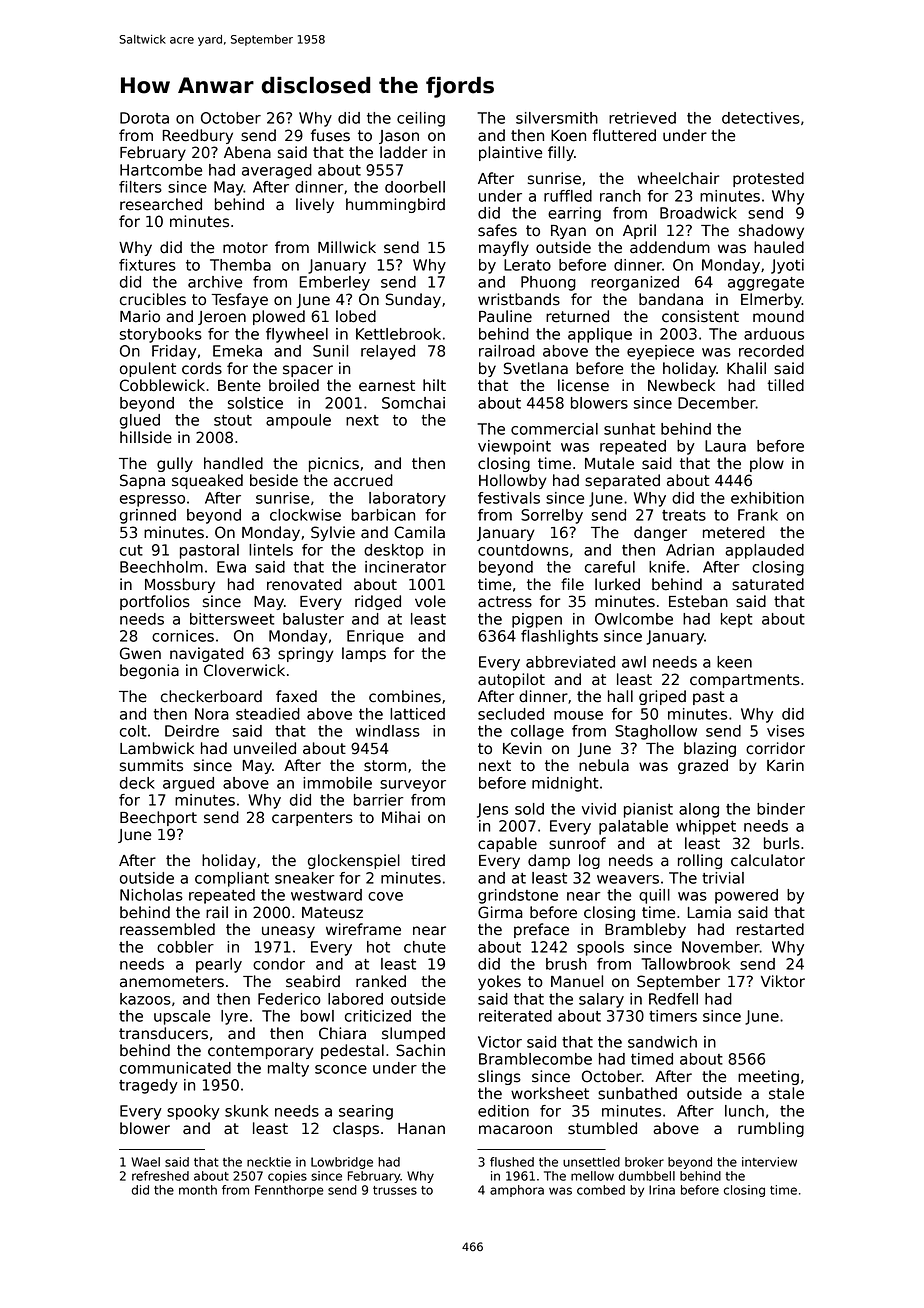  Describe the element at coordinates (356, 1129) in the page. I see `clasps` at that location.
